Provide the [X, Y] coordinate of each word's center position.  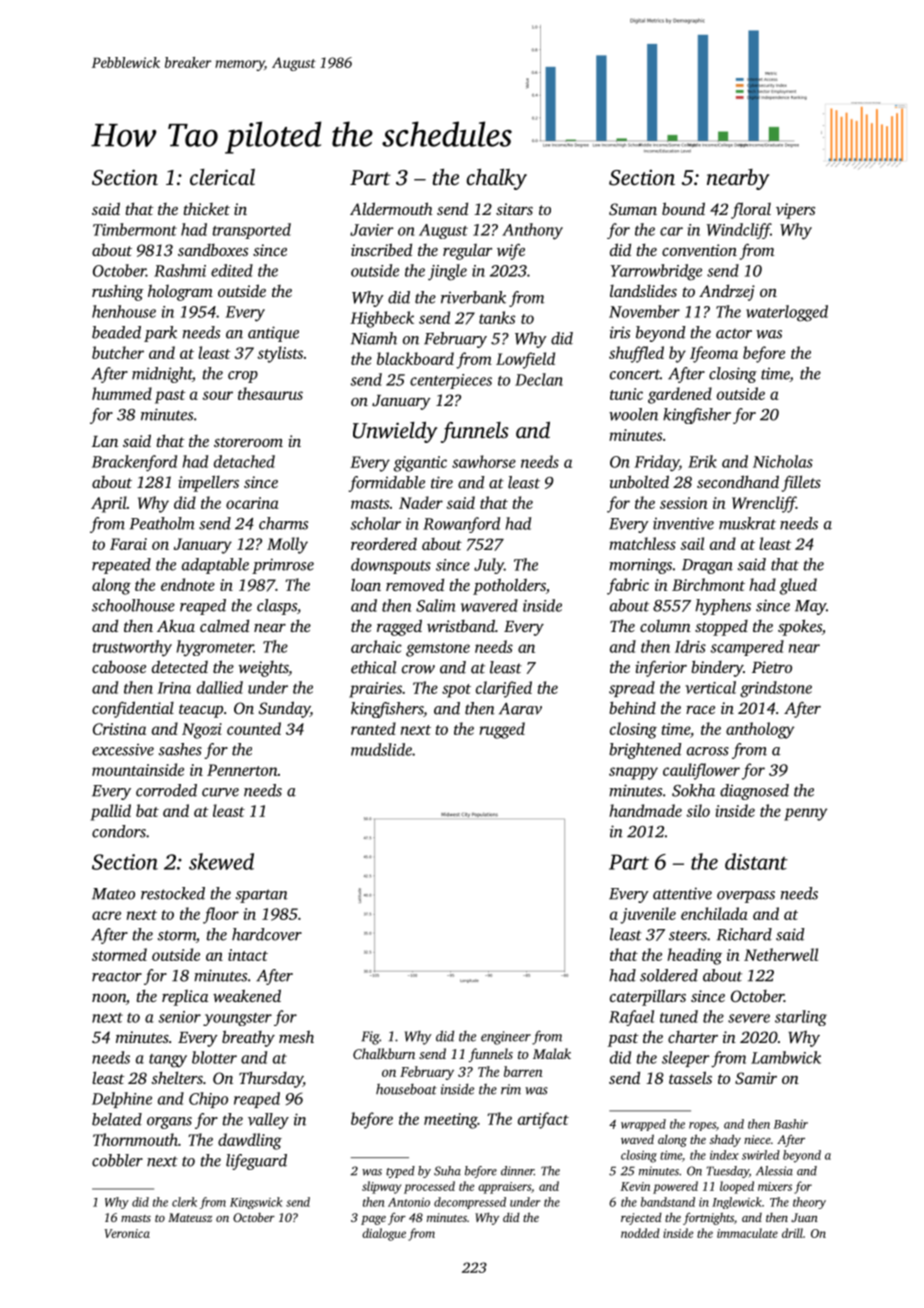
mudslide [381, 749]
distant [756, 861]
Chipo [208, 1100]
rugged [502, 730]
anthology [760, 730]
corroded [166, 790]
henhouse [124, 311]
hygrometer [215, 648]
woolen [633, 414]
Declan [539, 379]
